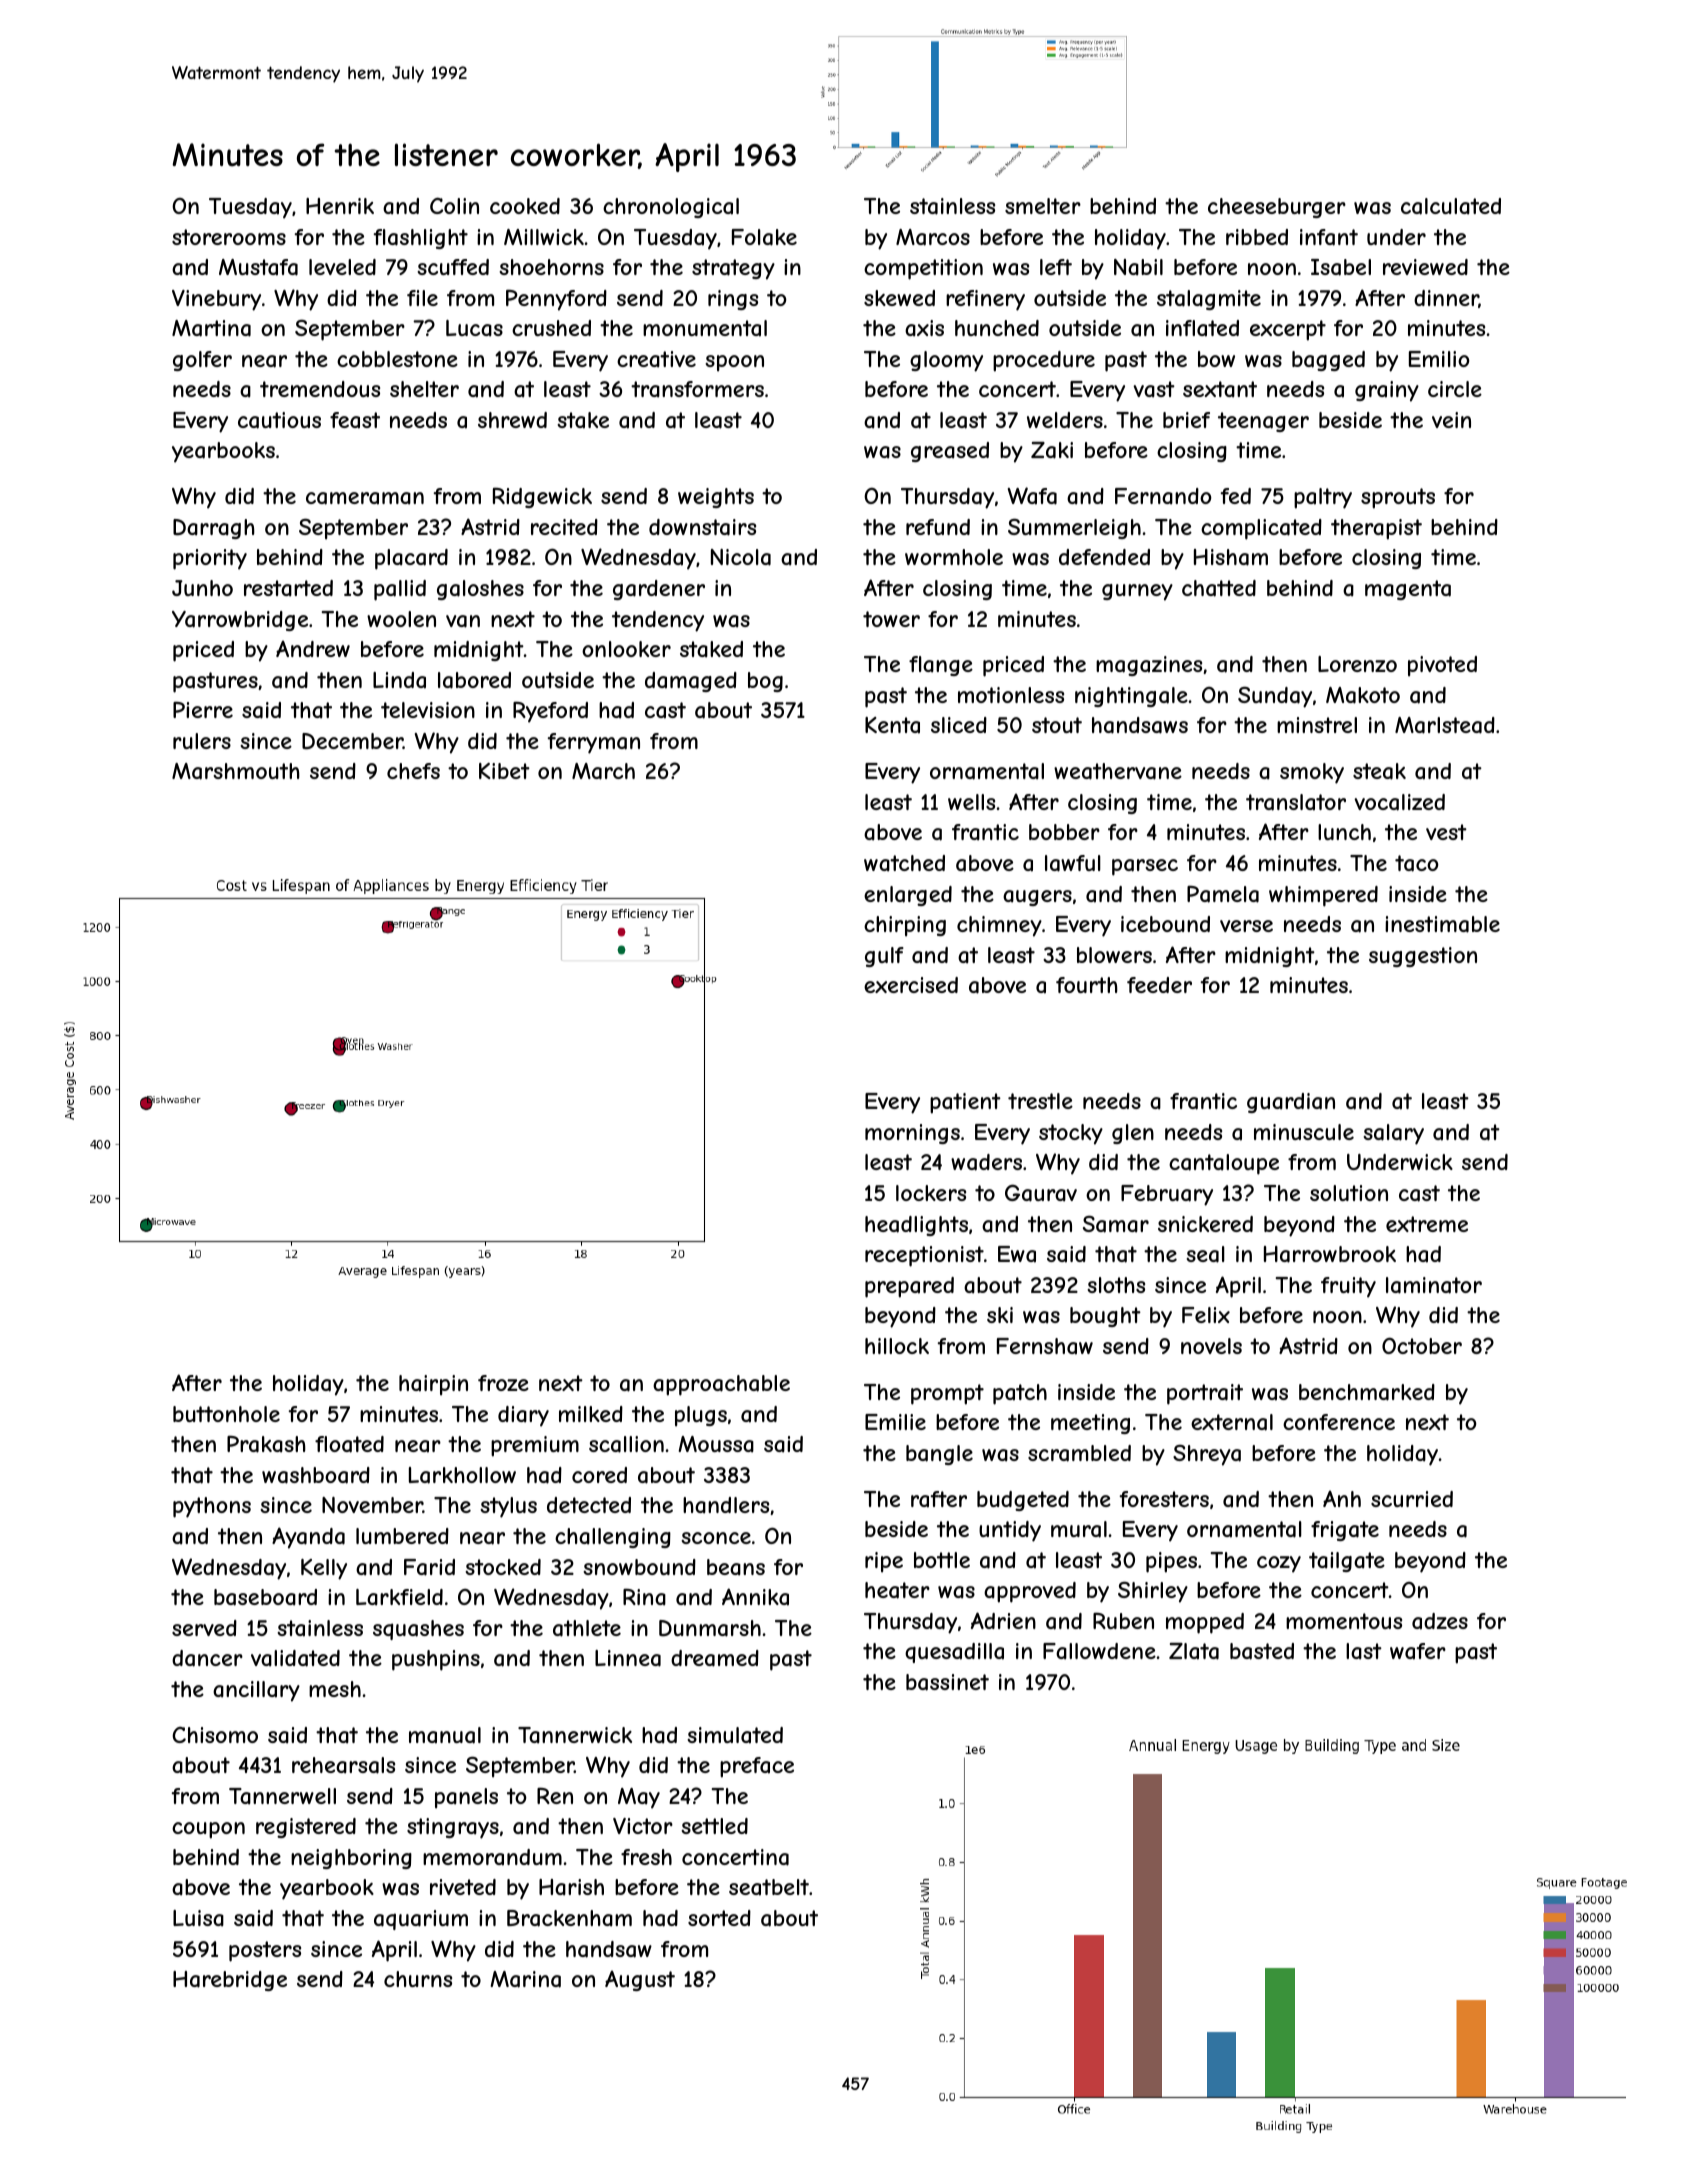 This screenshot has height=2178, width=1683. Describe the element at coordinates (931, 1193) in the screenshot. I see `lockers` at that location.
